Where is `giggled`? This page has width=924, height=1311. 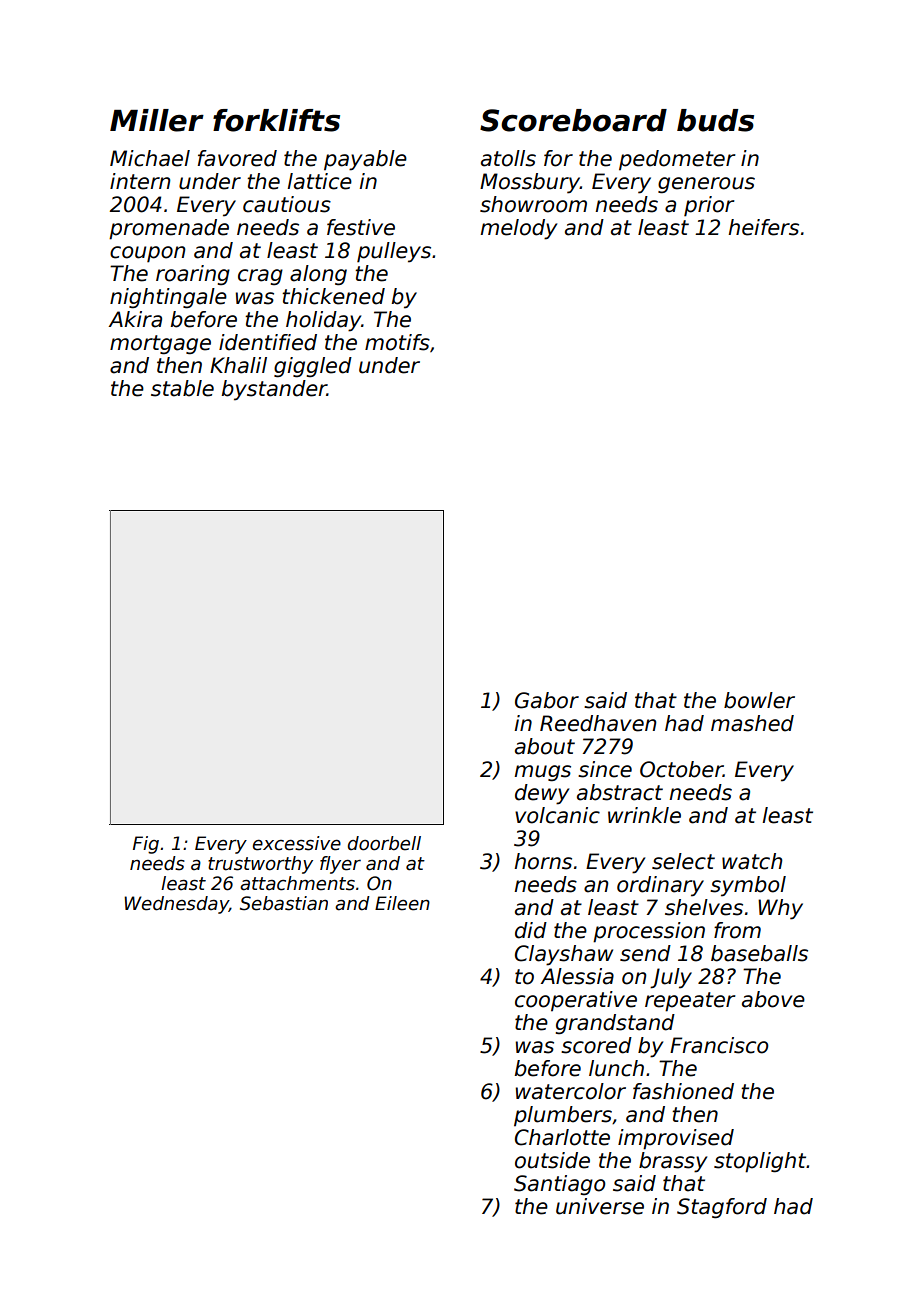 giggled is located at coordinates (313, 367).
